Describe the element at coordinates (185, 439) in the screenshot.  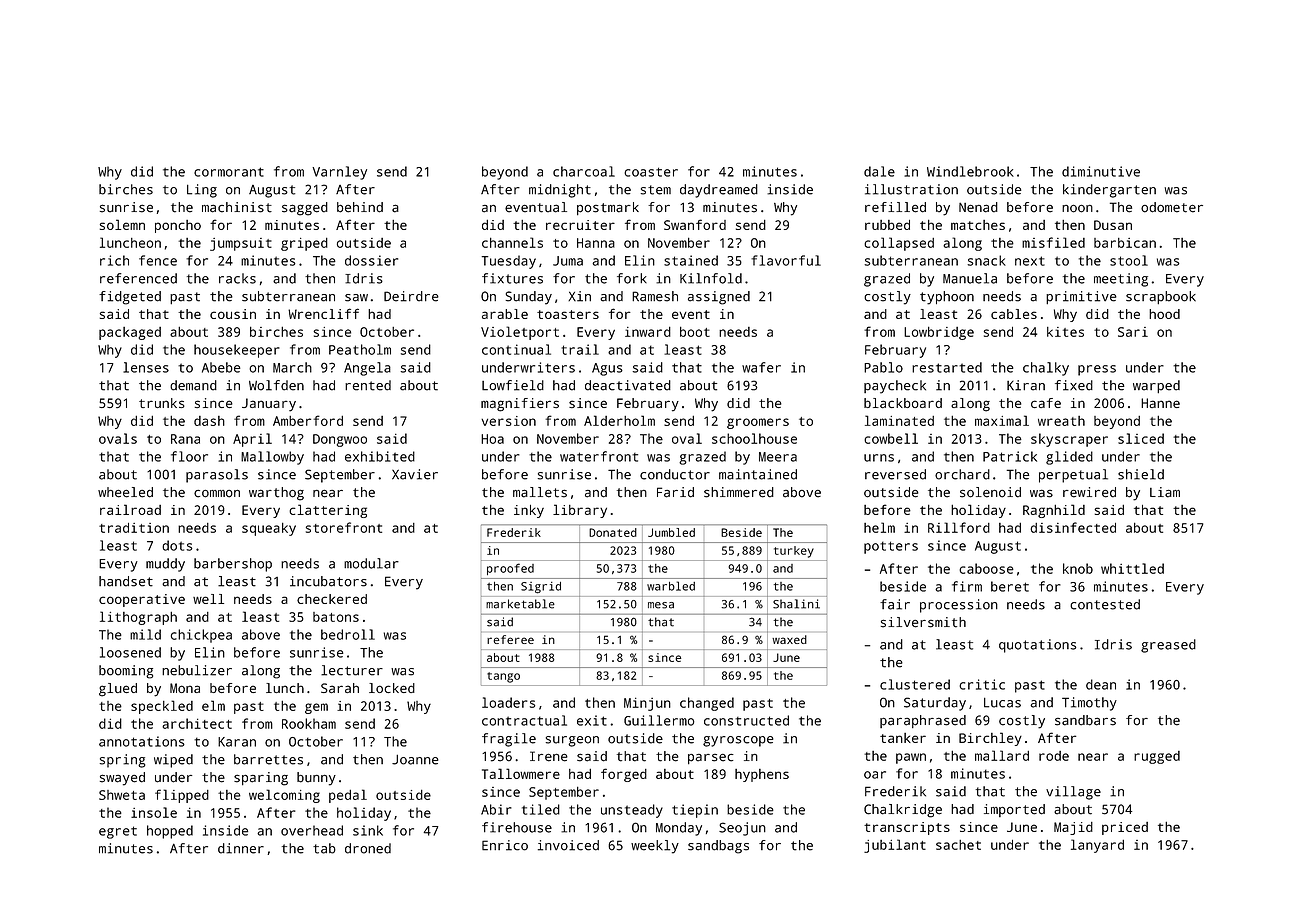
I see `Rana` at that location.
